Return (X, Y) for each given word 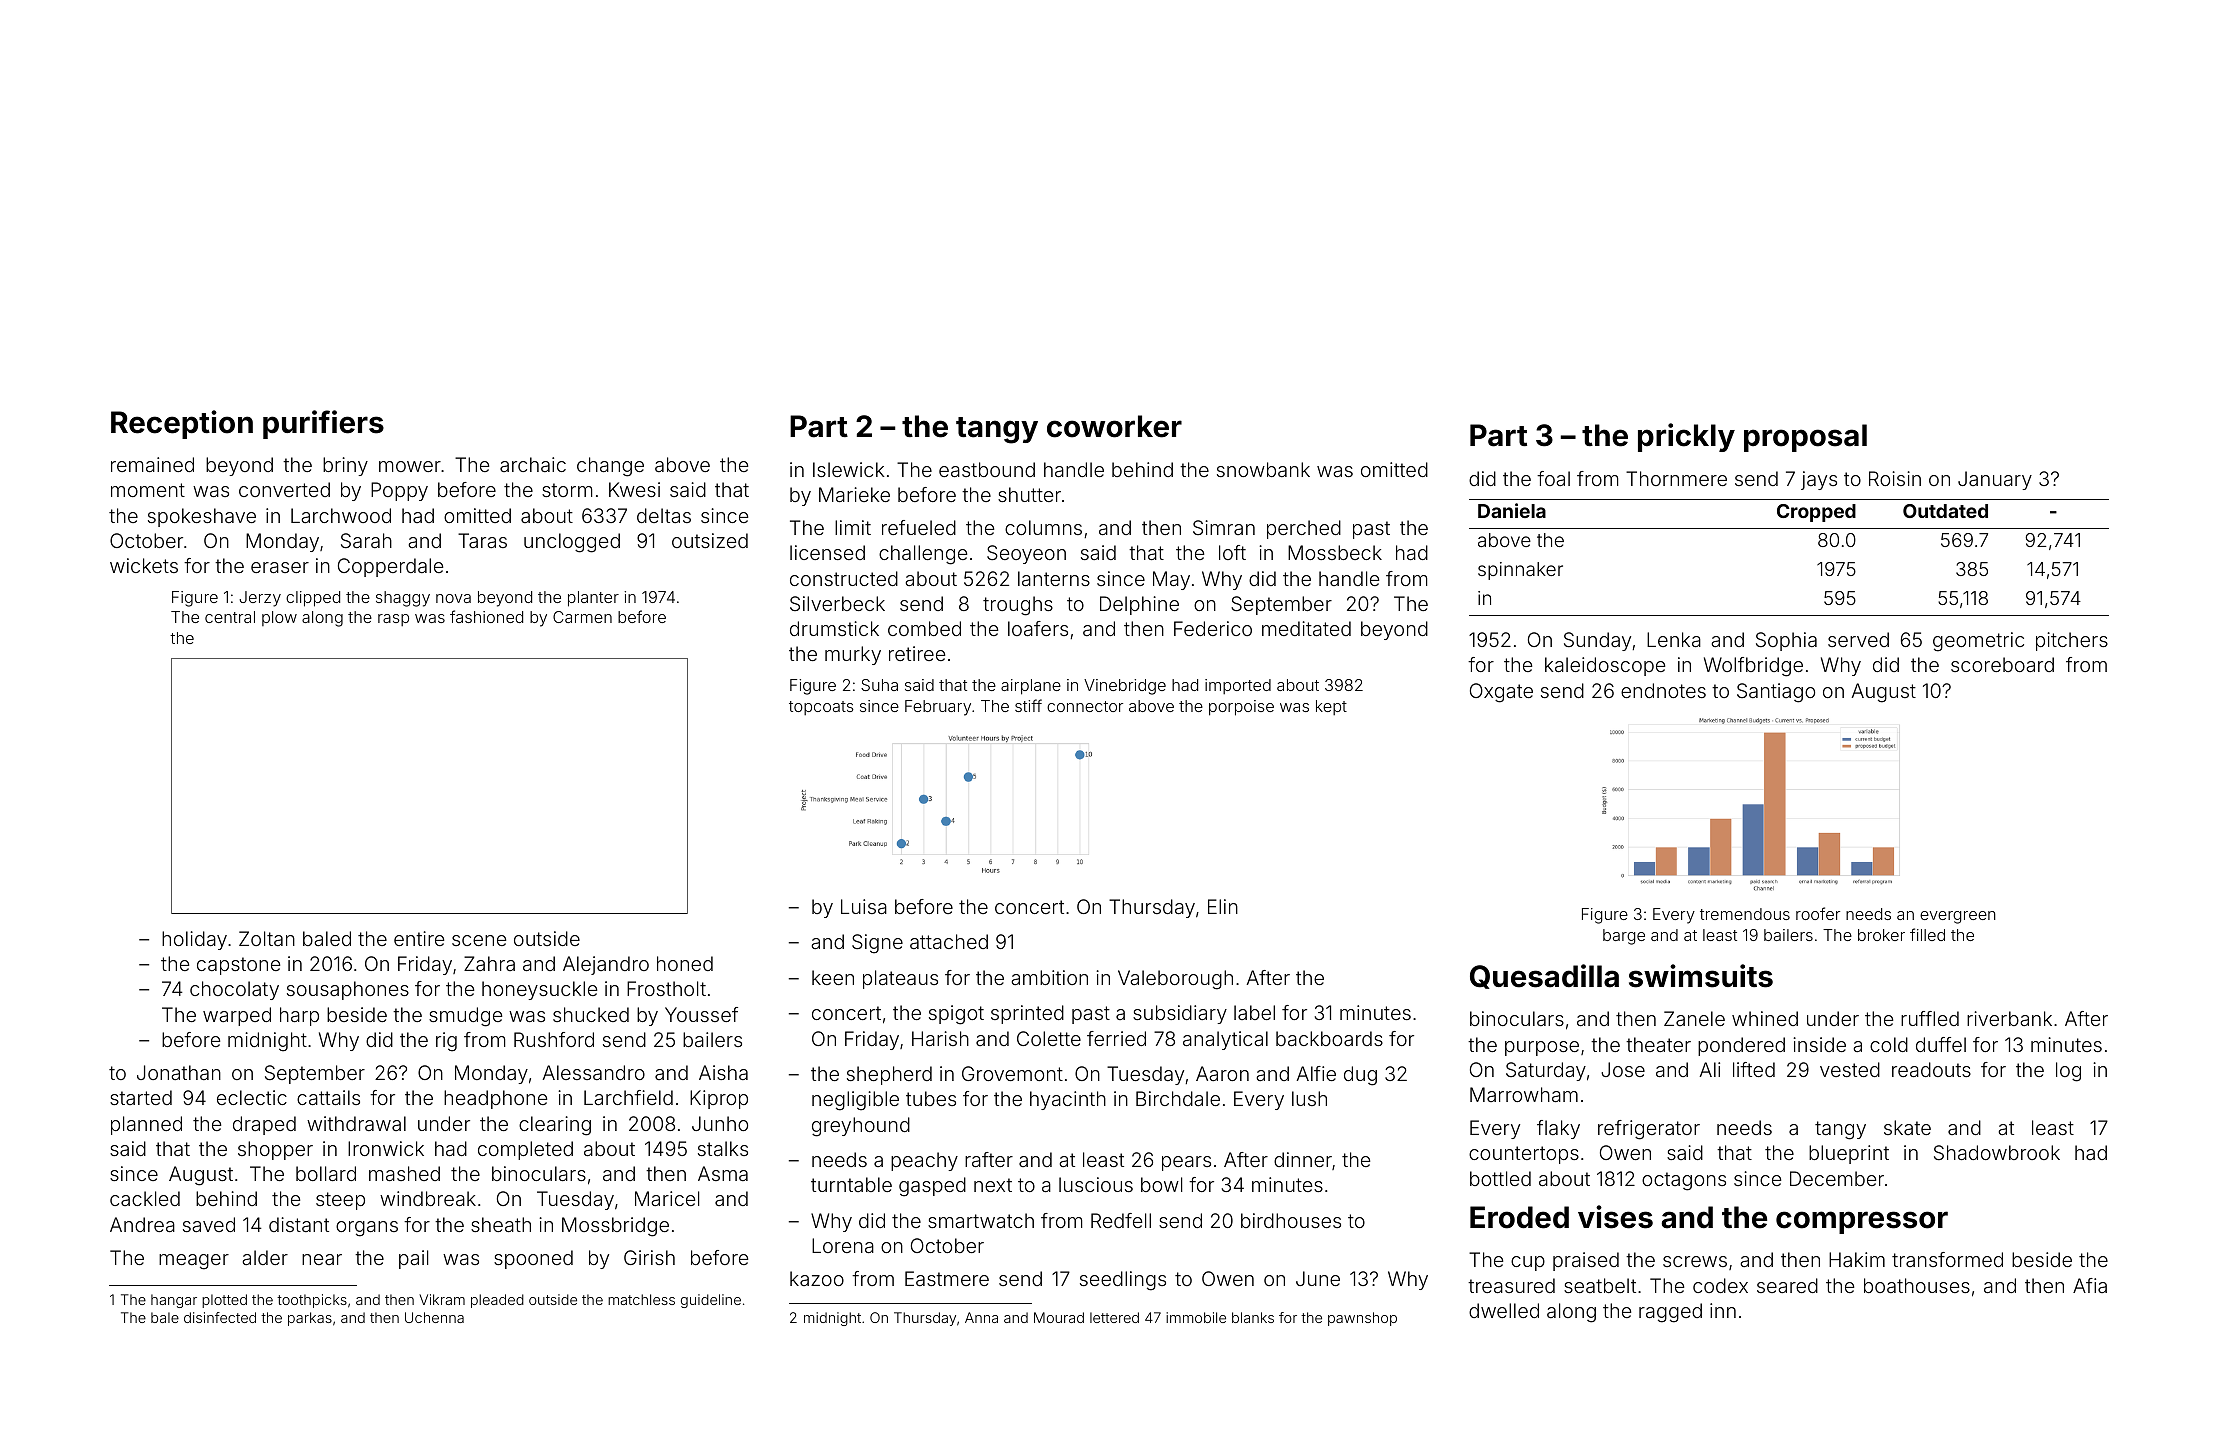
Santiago (1776, 693)
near (322, 1259)
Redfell (1121, 1220)
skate (1907, 1127)
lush (1309, 1098)
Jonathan (179, 1072)
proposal (1805, 438)
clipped (313, 599)
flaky (1558, 1129)
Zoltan (267, 938)
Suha (879, 685)
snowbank (1263, 469)
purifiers (323, 424)
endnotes (1663, 690)
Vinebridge (1125, 687)
